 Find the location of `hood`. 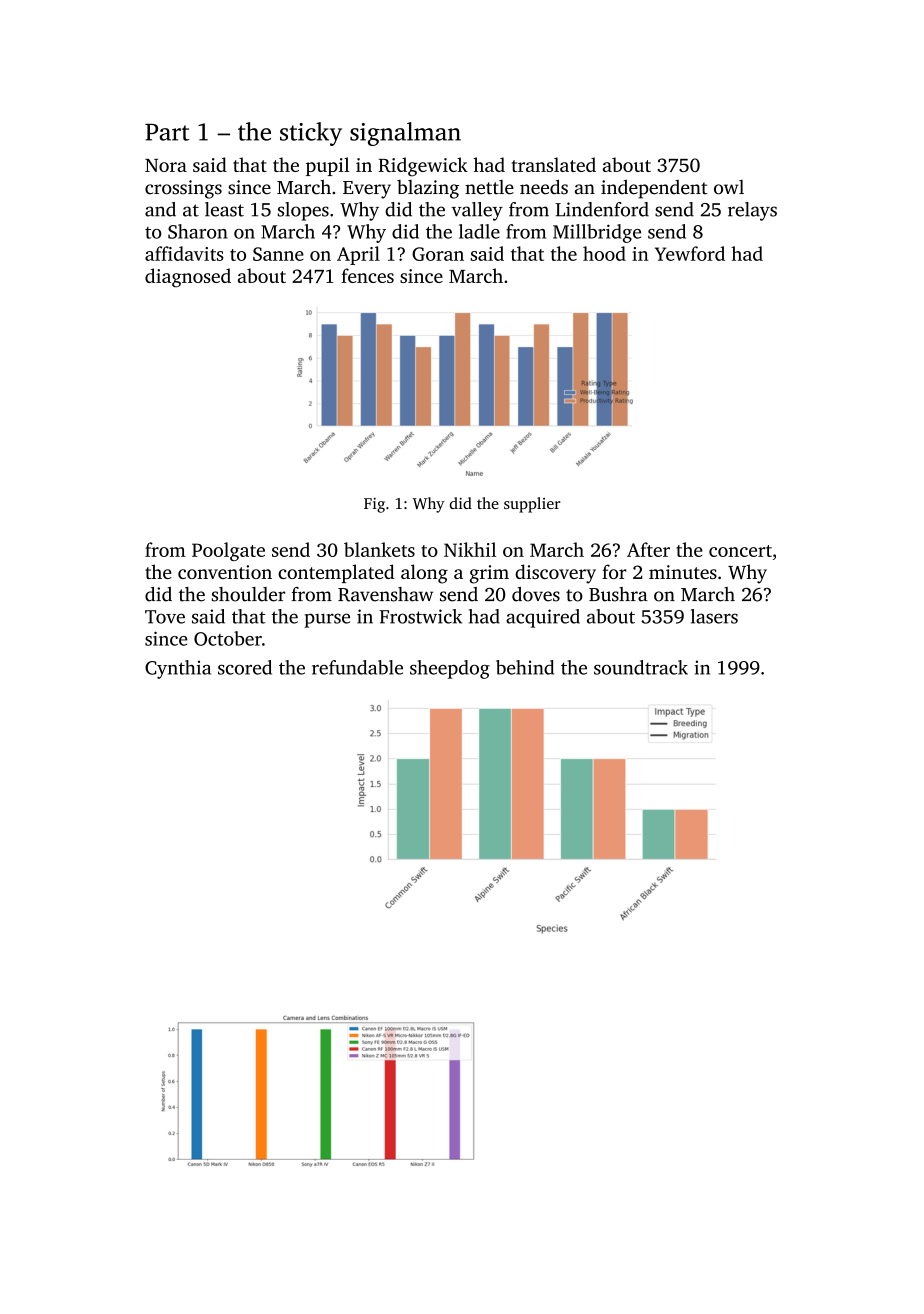

hood is located at coordinates (604, 253).
